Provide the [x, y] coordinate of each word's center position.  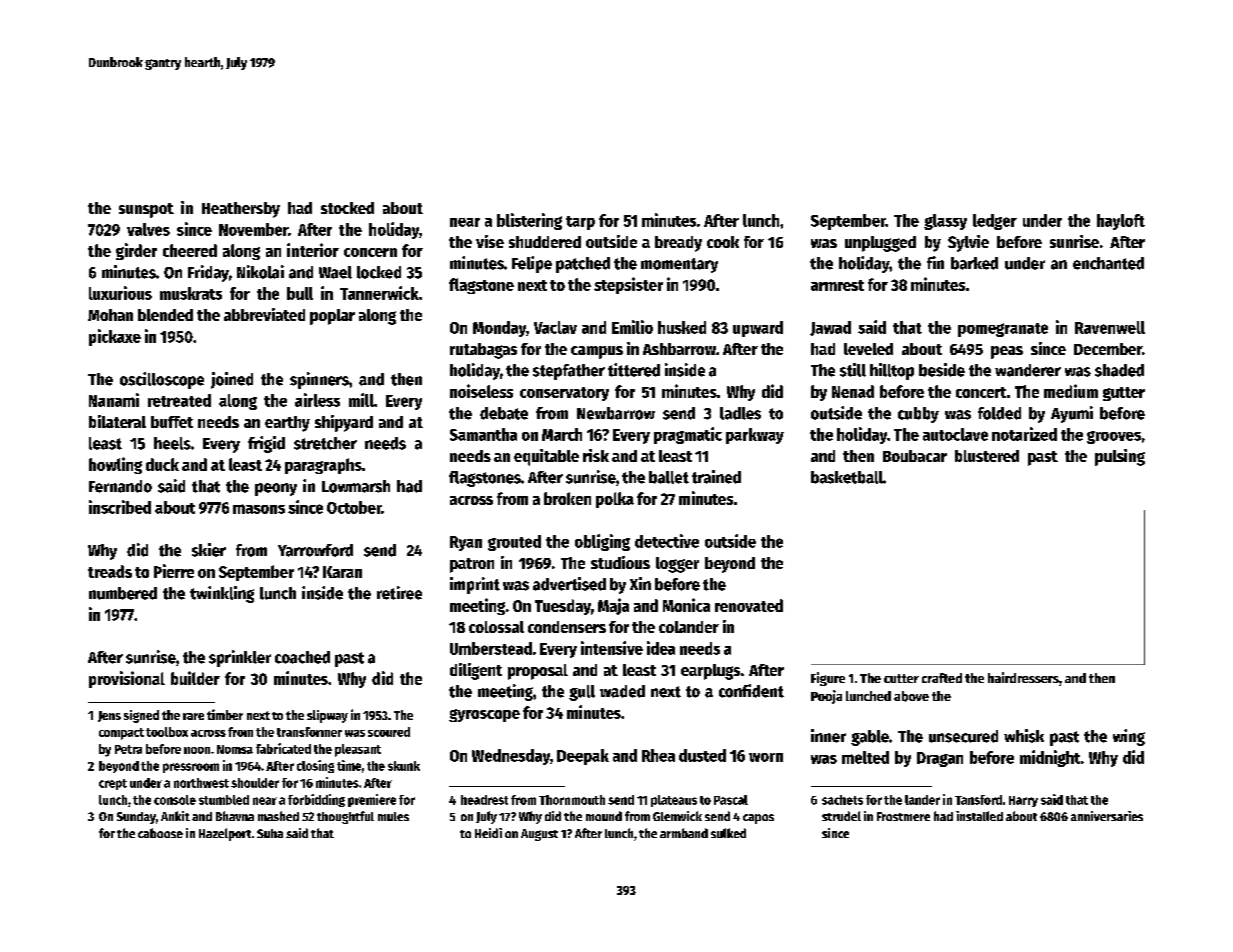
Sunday [136, 818]
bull [300, 293]
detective [667, 541]
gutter [1124, 394]
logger [677, 565]
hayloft [1121, 222]
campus [597, 352]
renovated [749, 605]
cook [723, 242]
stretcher [325, 443]
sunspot [146, 210]
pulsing [1120, 457]
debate [504, 413]
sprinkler [240, 658]
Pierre [174, 571]
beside [942, 370]
